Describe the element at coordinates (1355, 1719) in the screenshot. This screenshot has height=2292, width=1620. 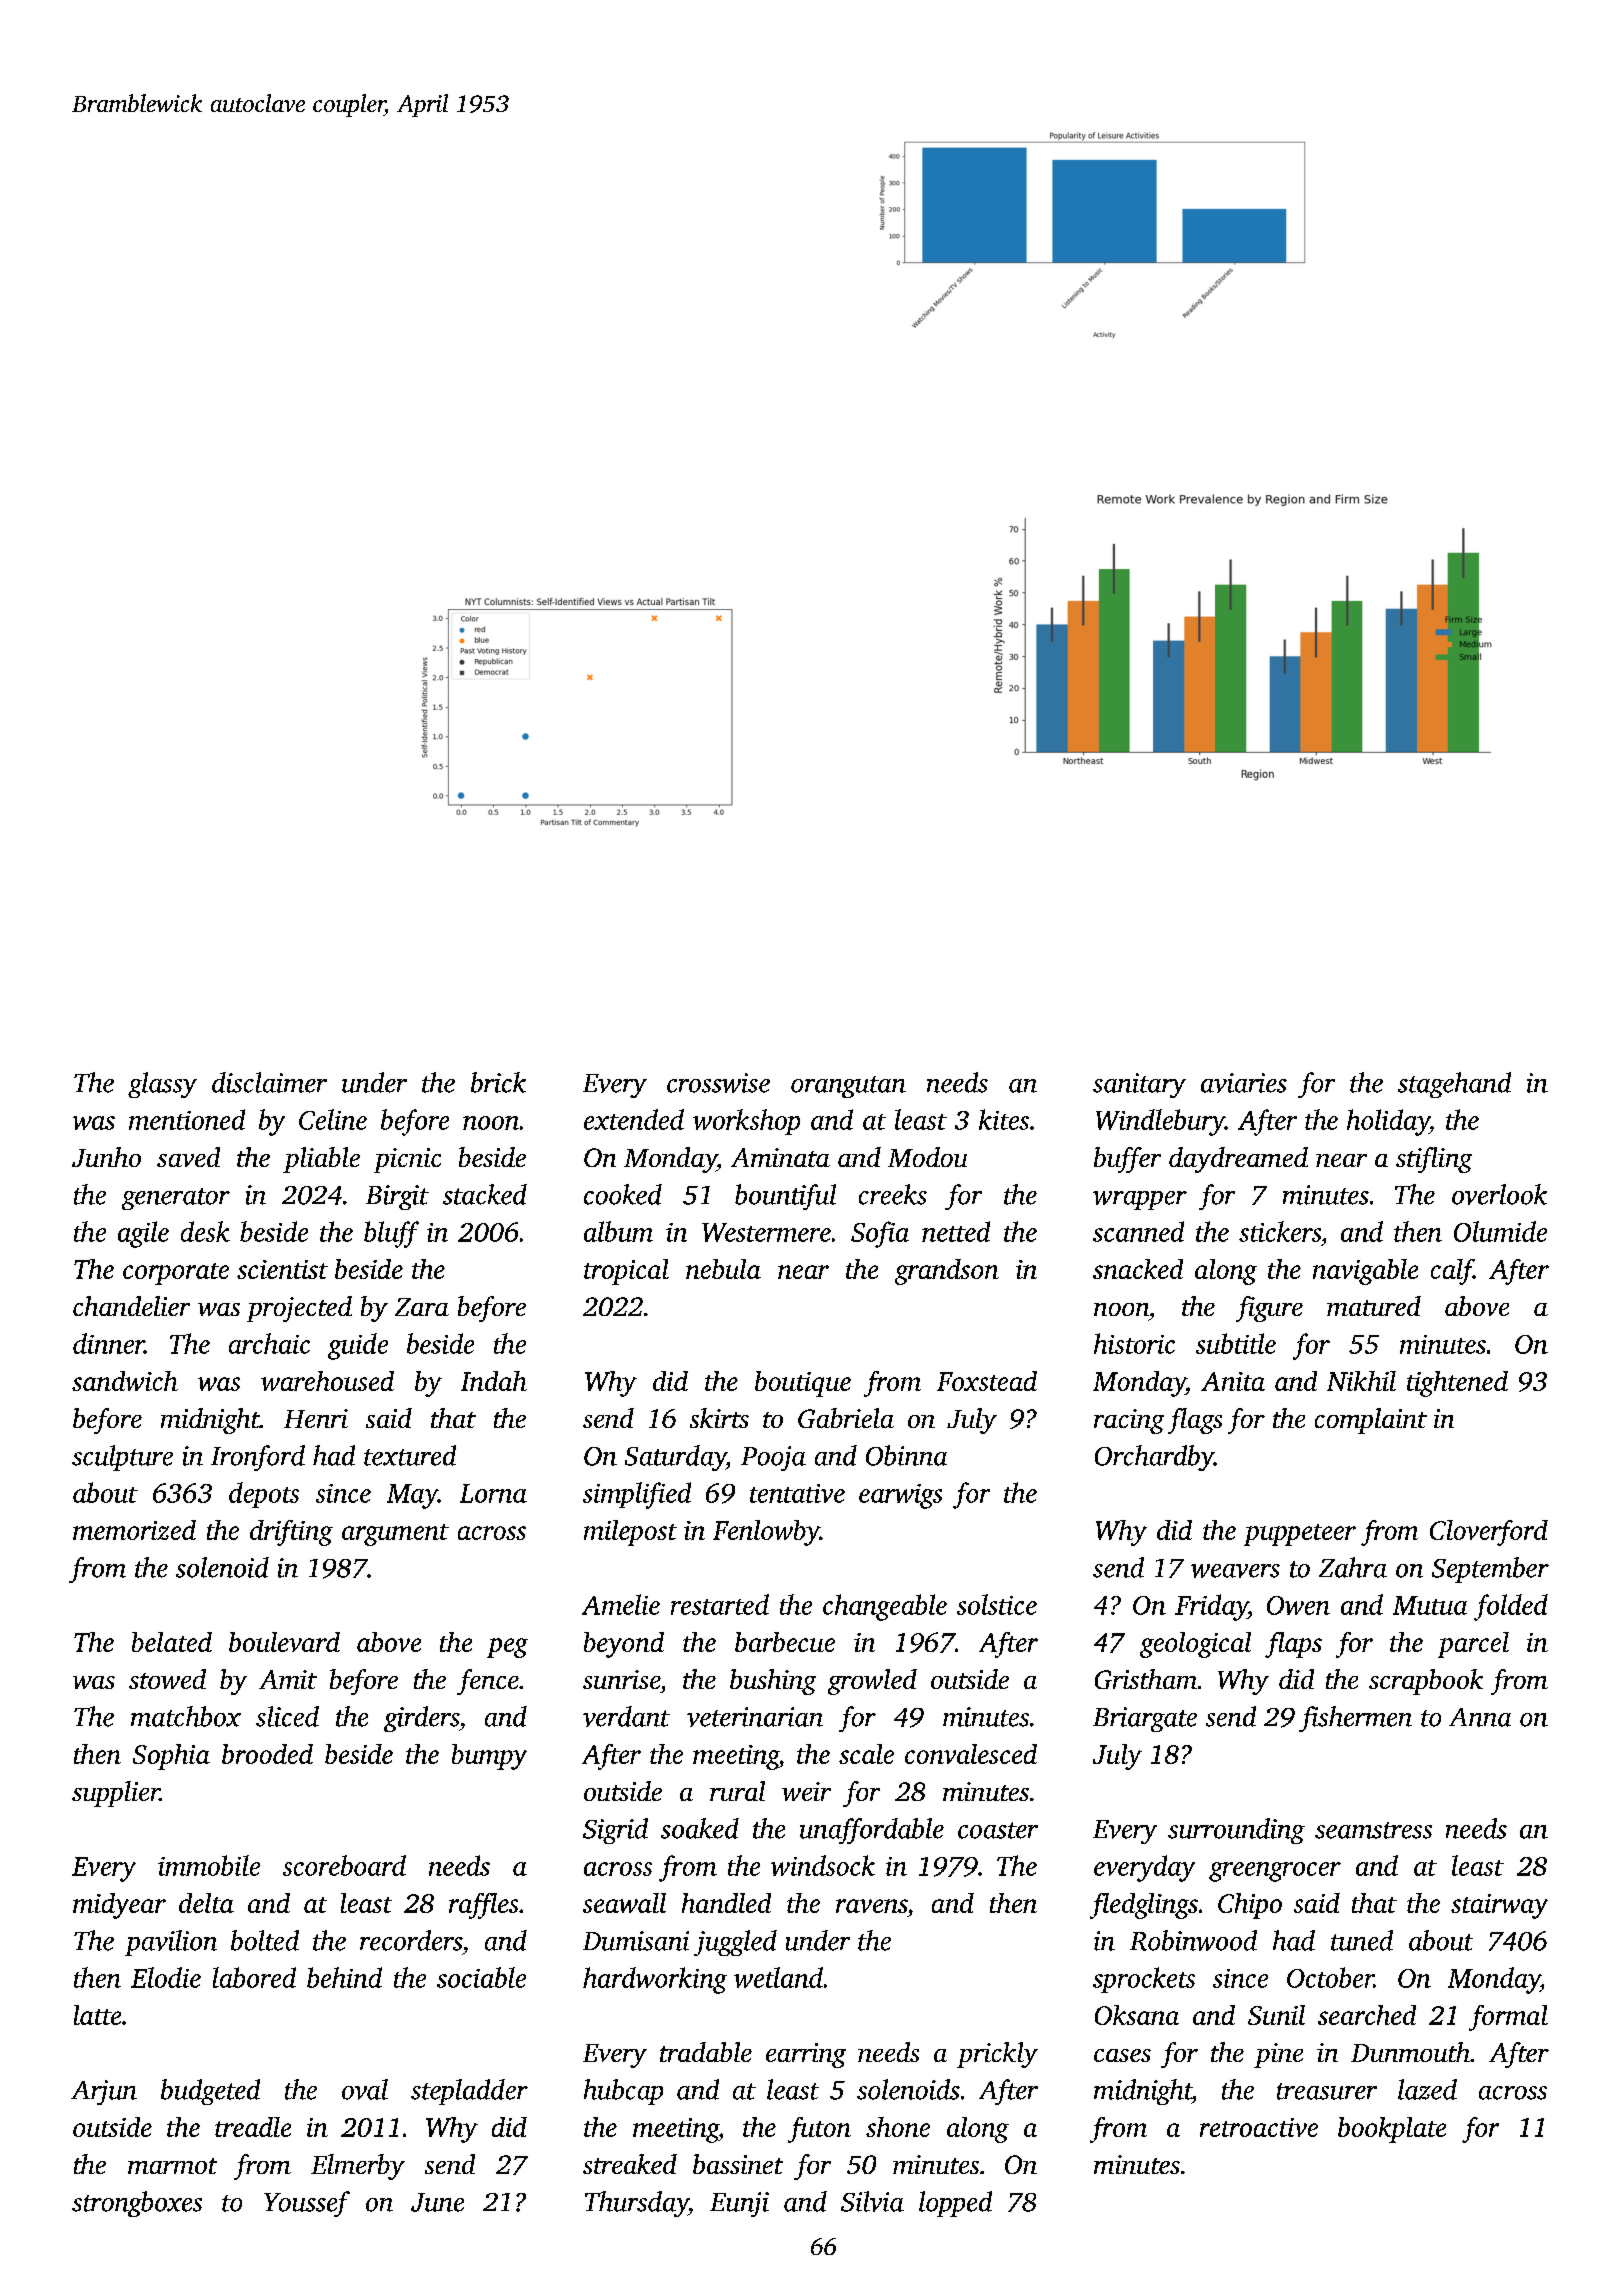
I see `fishermen` at that location.
